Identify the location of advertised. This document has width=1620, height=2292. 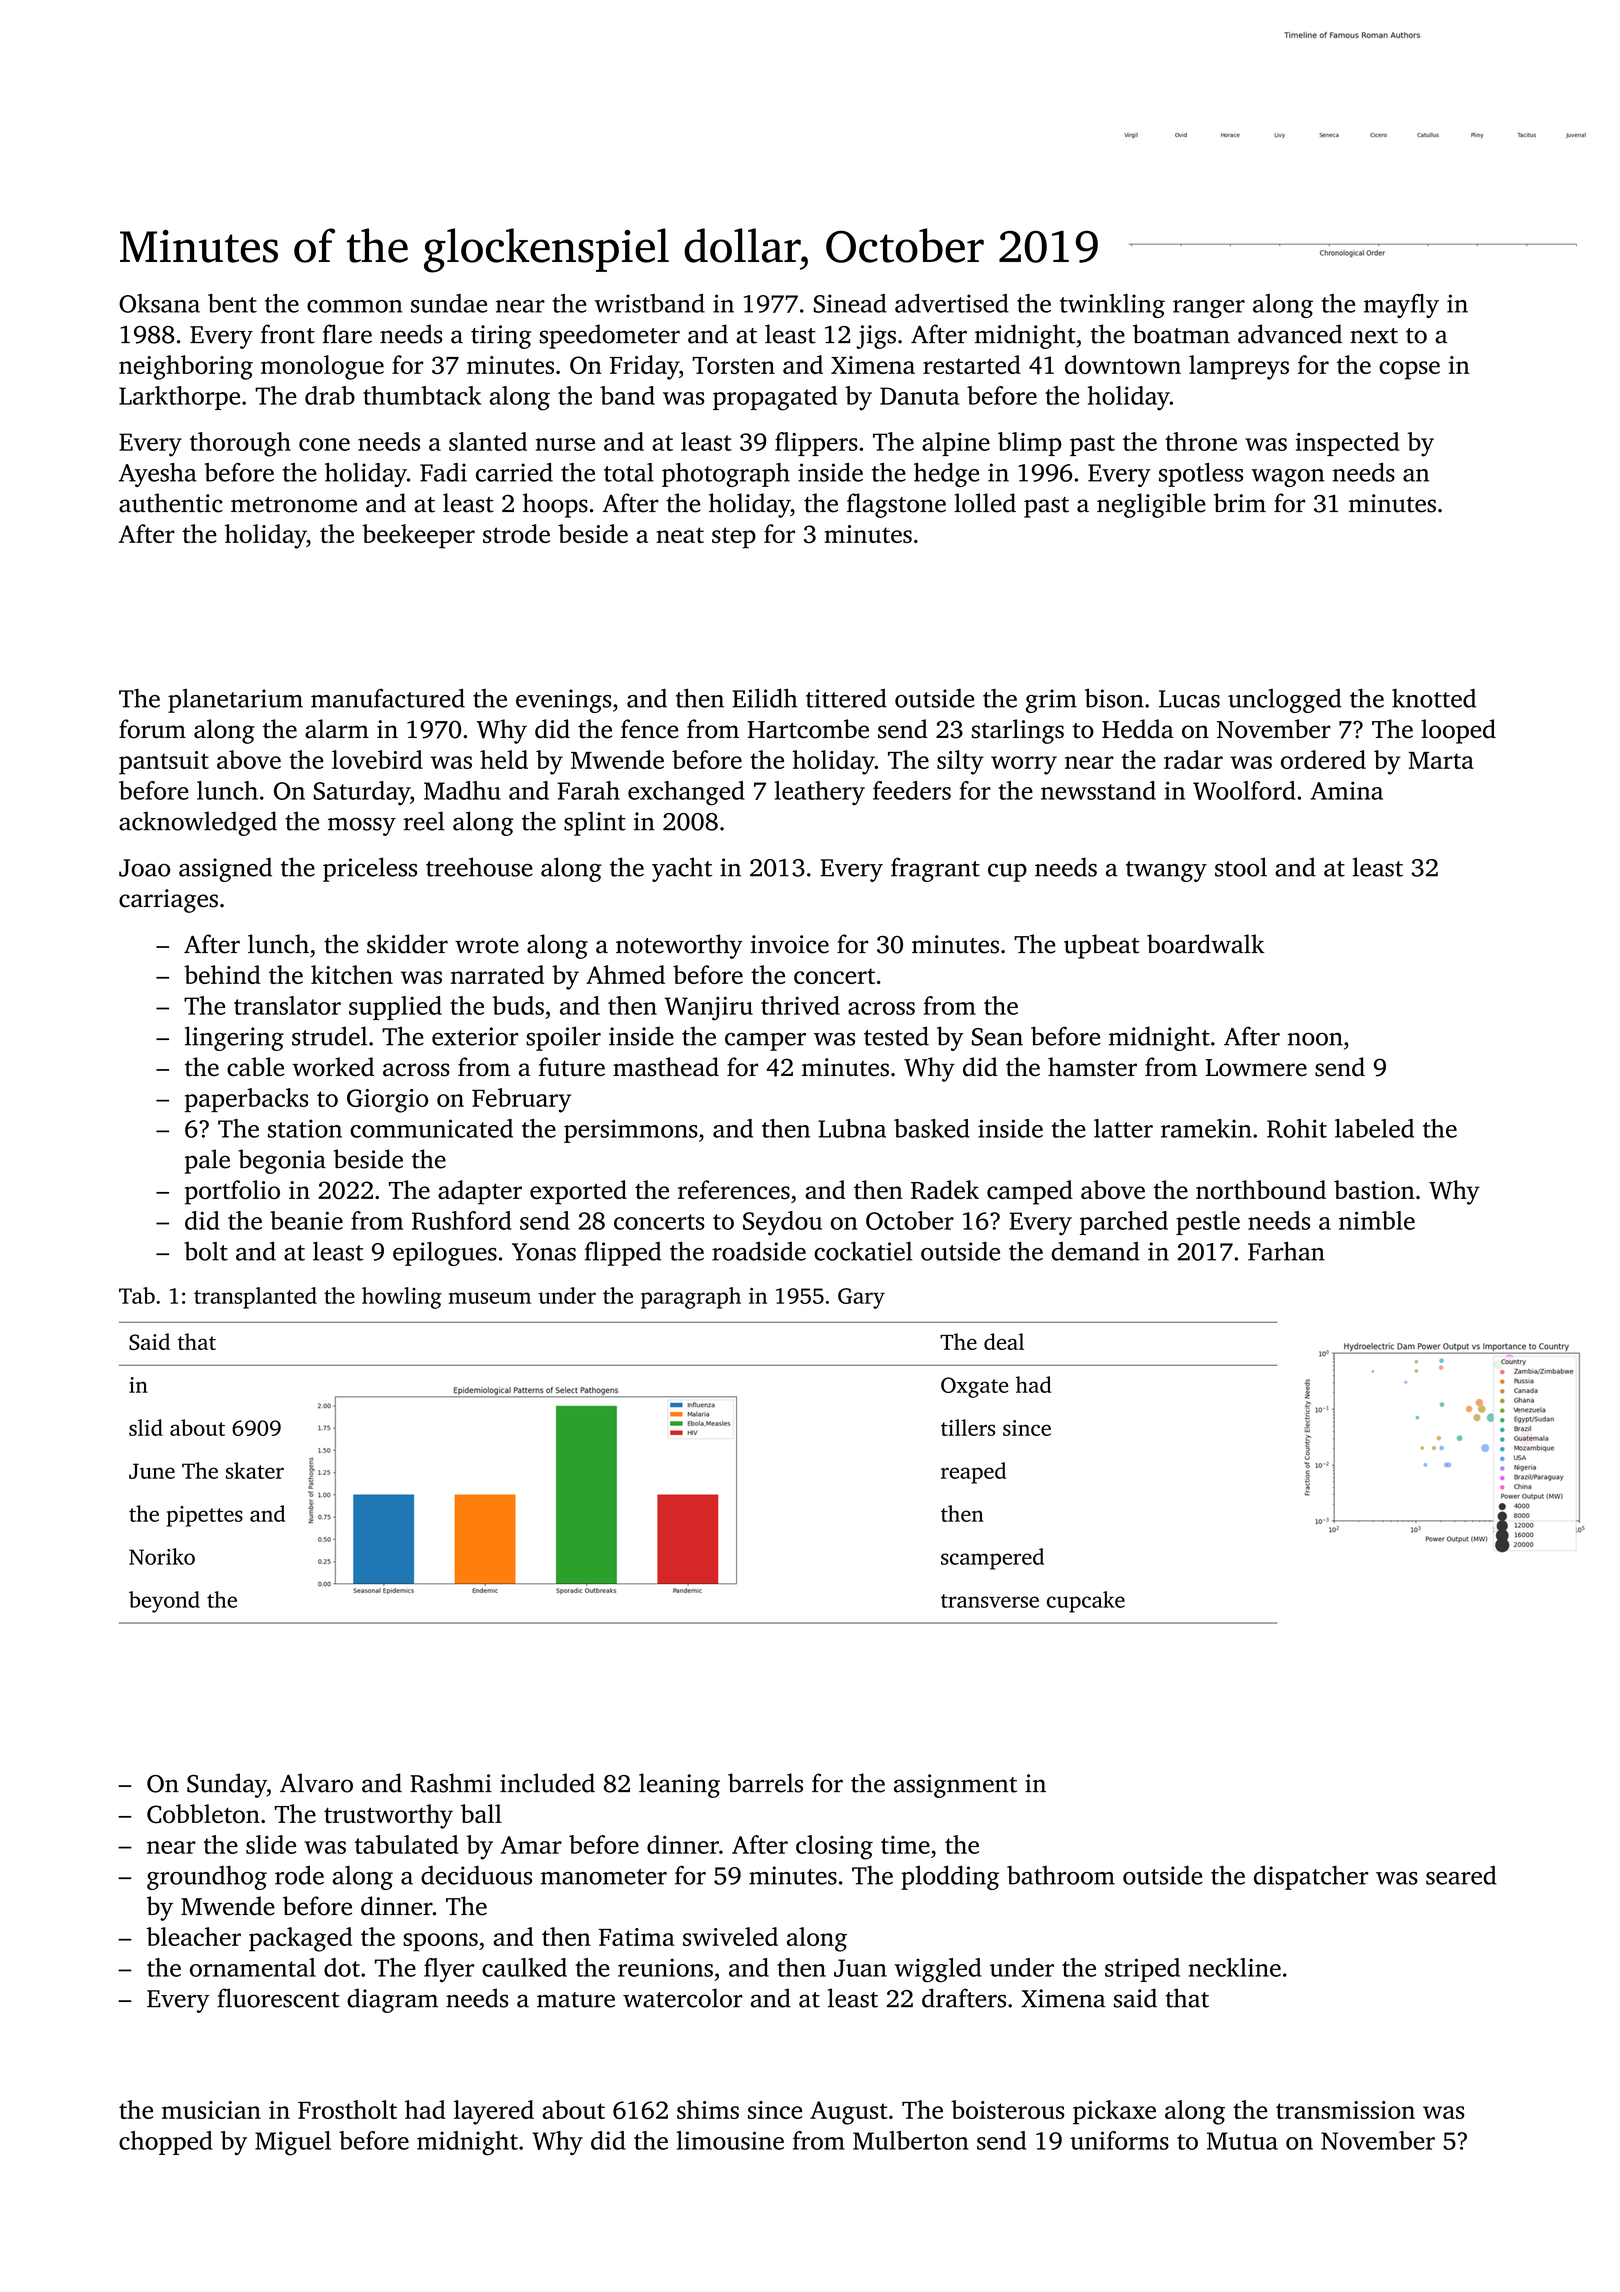
(952, 303).
